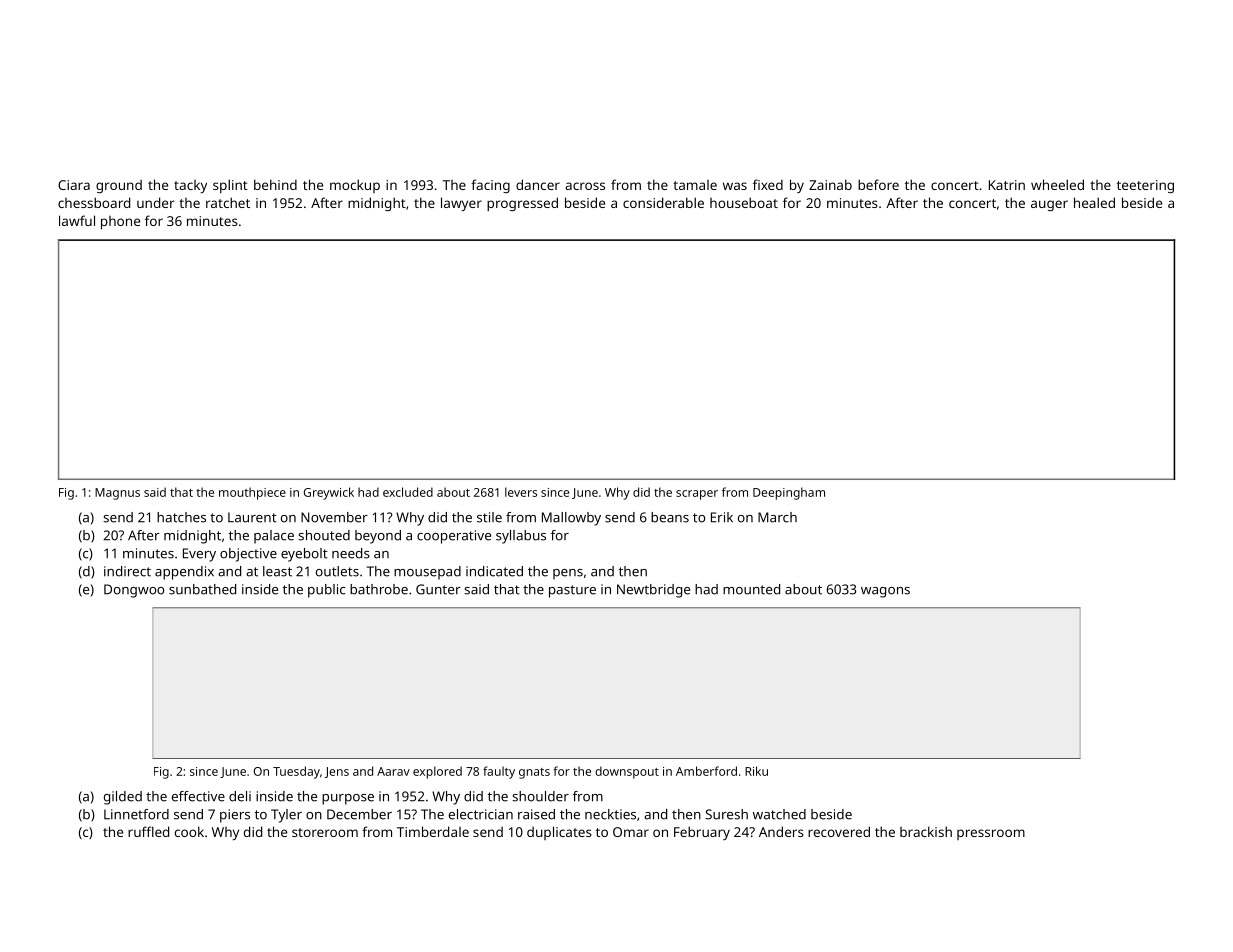 Image resolution: width=1233 pixels, height=952 pixels. I want to click on least, so click(277, 571).
